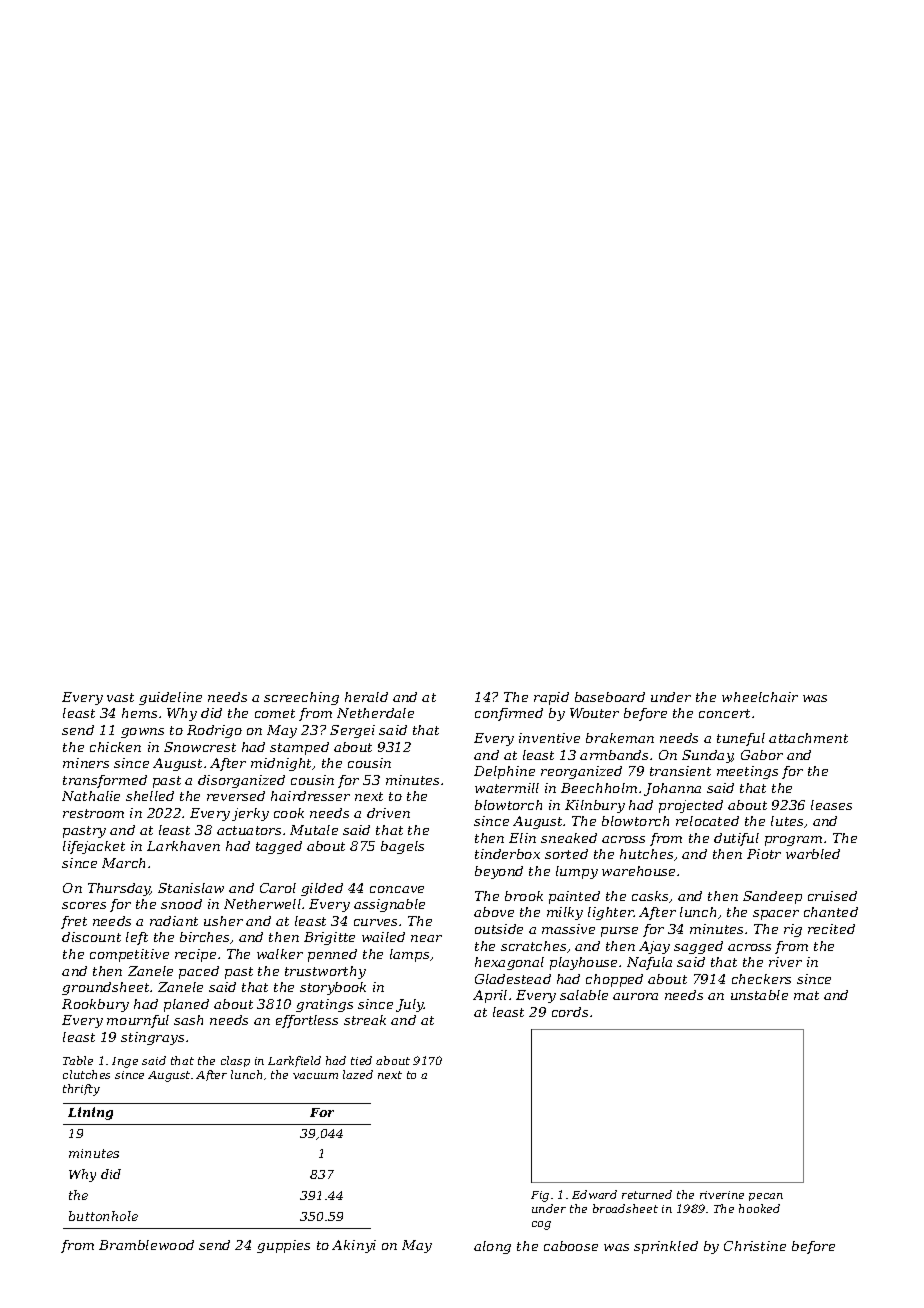 The width and height of the screenshot is (924, 1308). Describe the element at coordinates (755, 1246) in the screenshot. I see `Christine` at that location.
